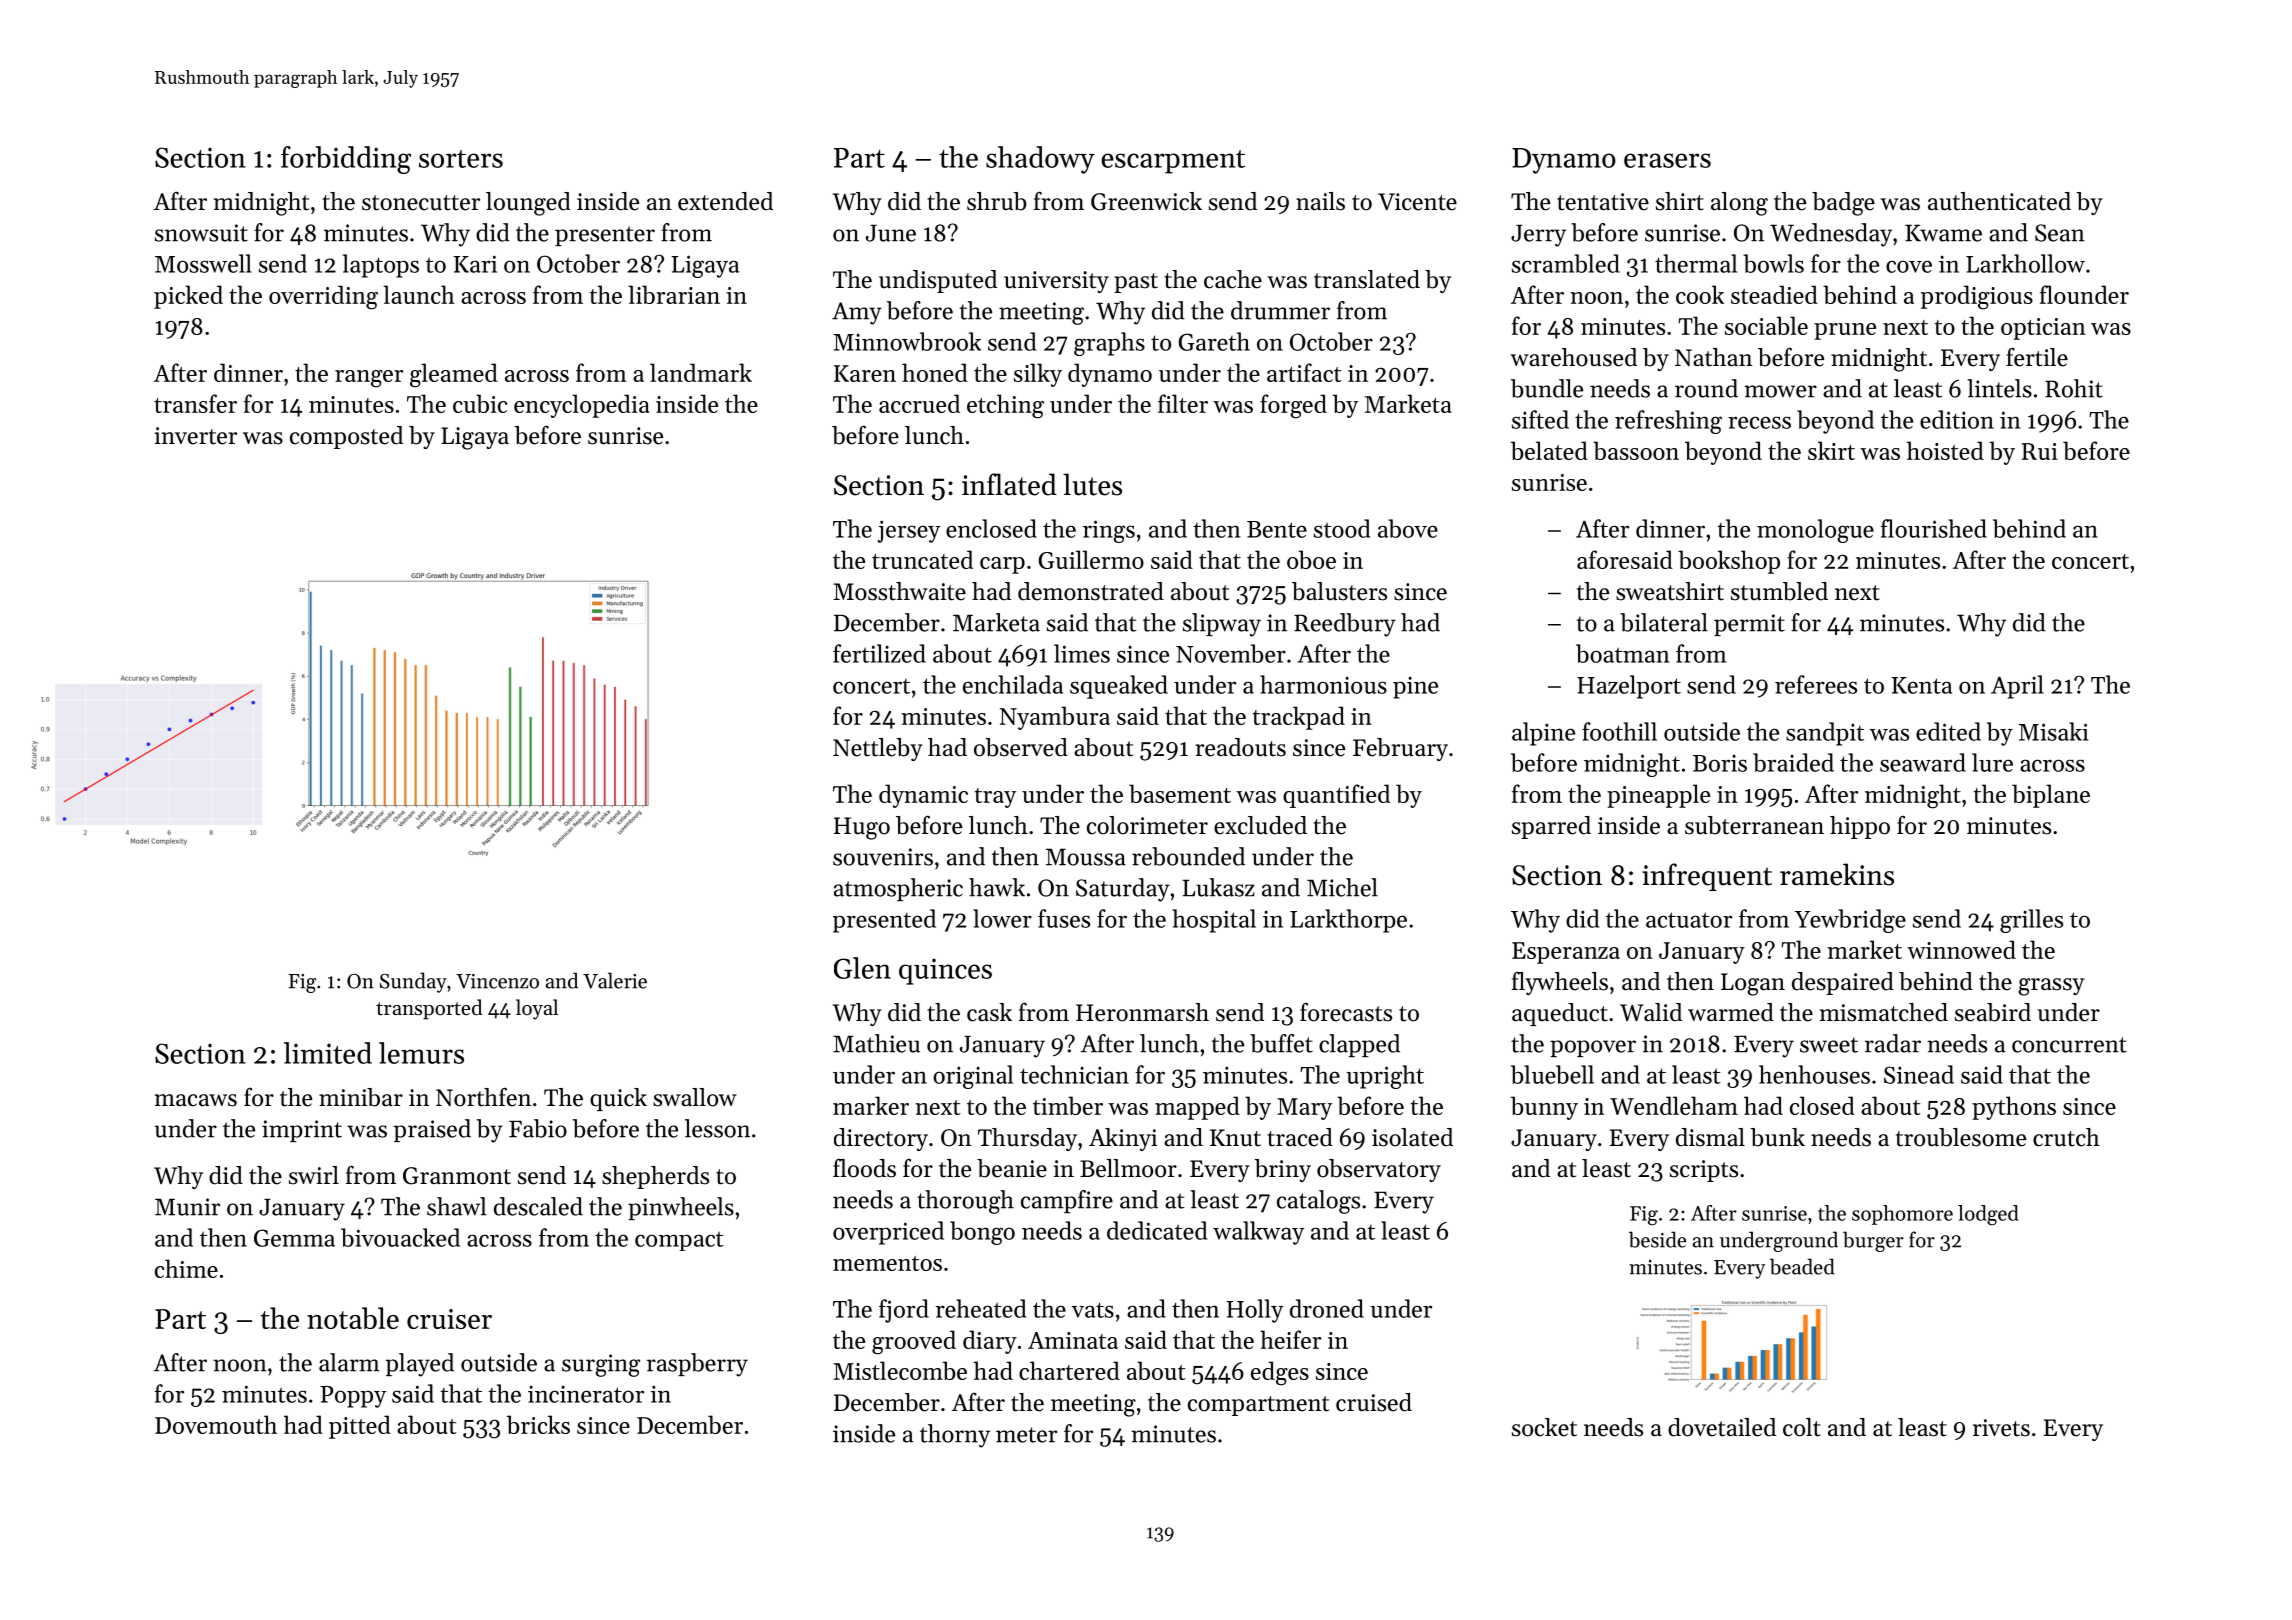 Image resolution: width=2292 pixels, height=1620 pixels. What do you see at coordinates (908, 531) in the screenshot?
I see `jersey` at bounding box center [908, 531].
